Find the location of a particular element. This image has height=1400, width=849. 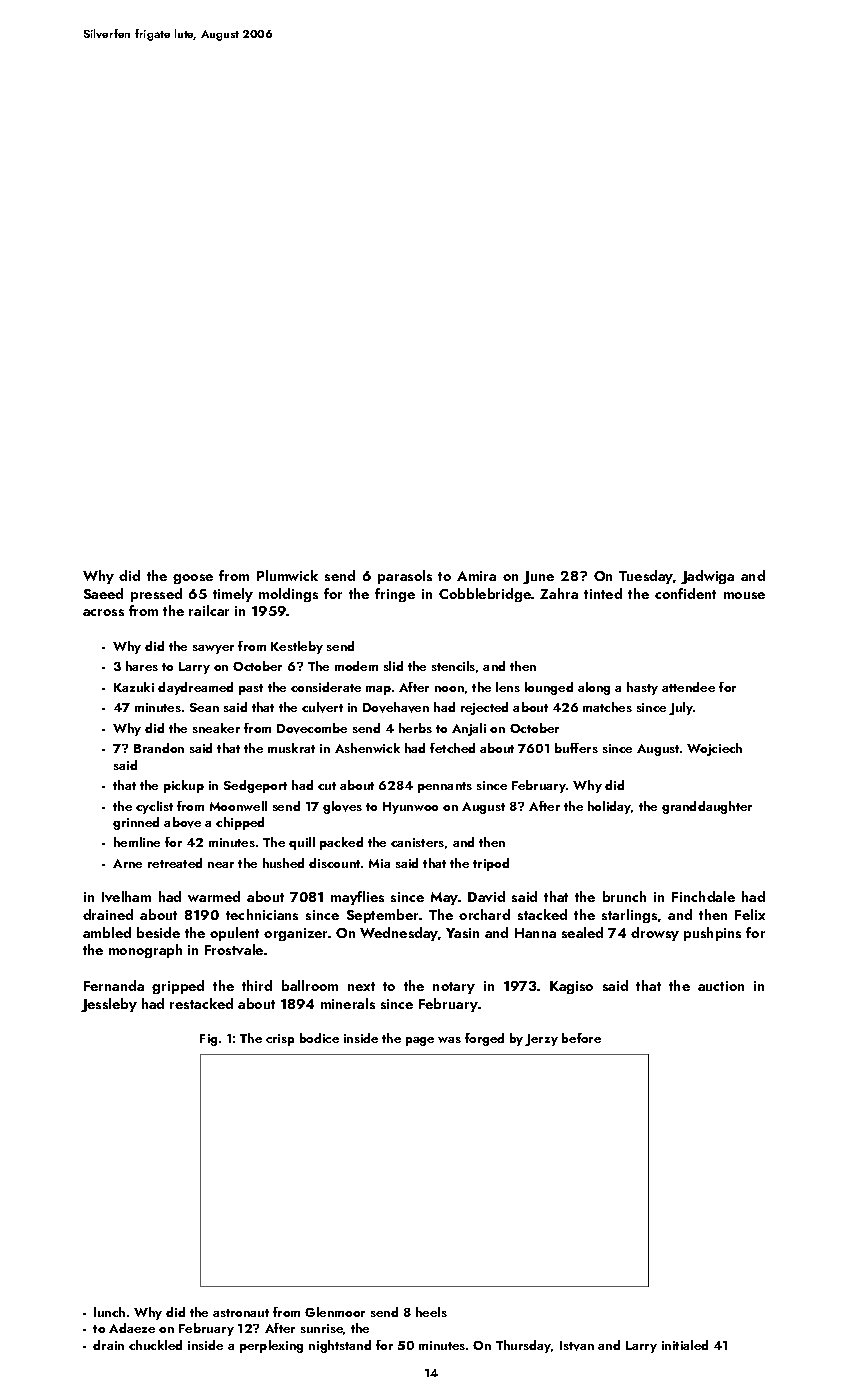

before is located at coordinates (581, 1038).
